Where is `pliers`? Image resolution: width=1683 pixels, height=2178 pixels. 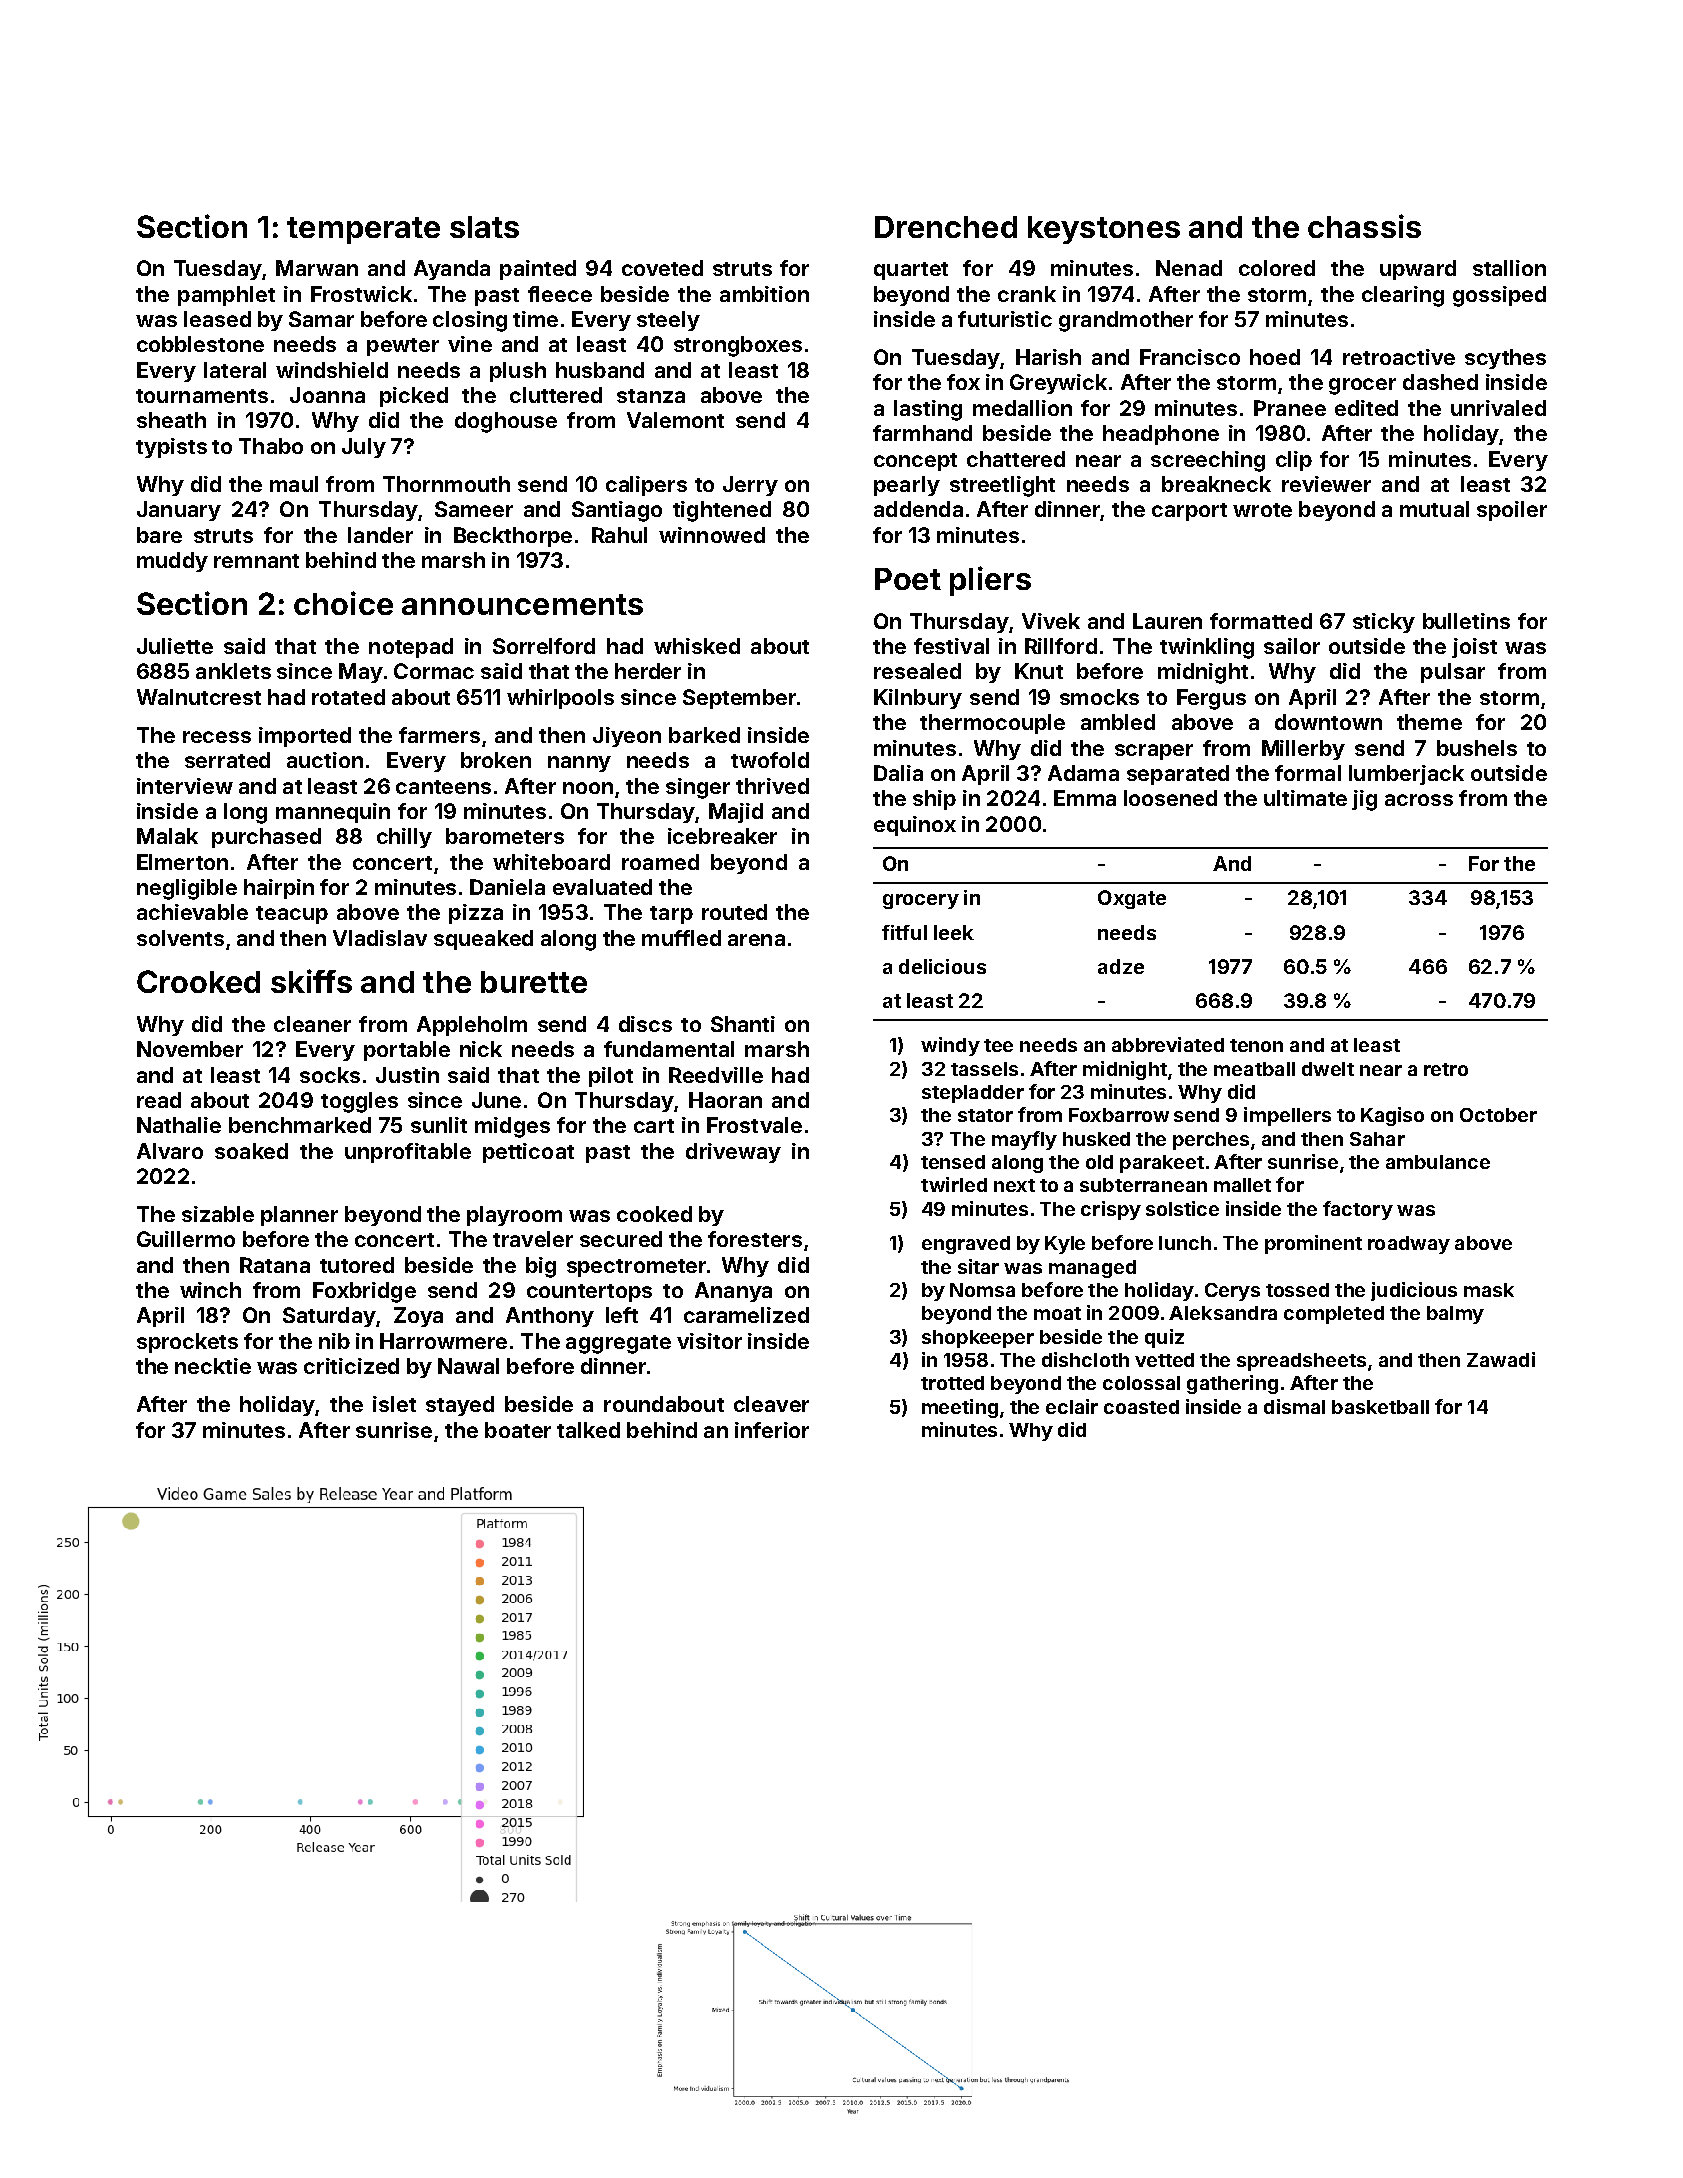
pliers is located at coordinates (990, 581).
